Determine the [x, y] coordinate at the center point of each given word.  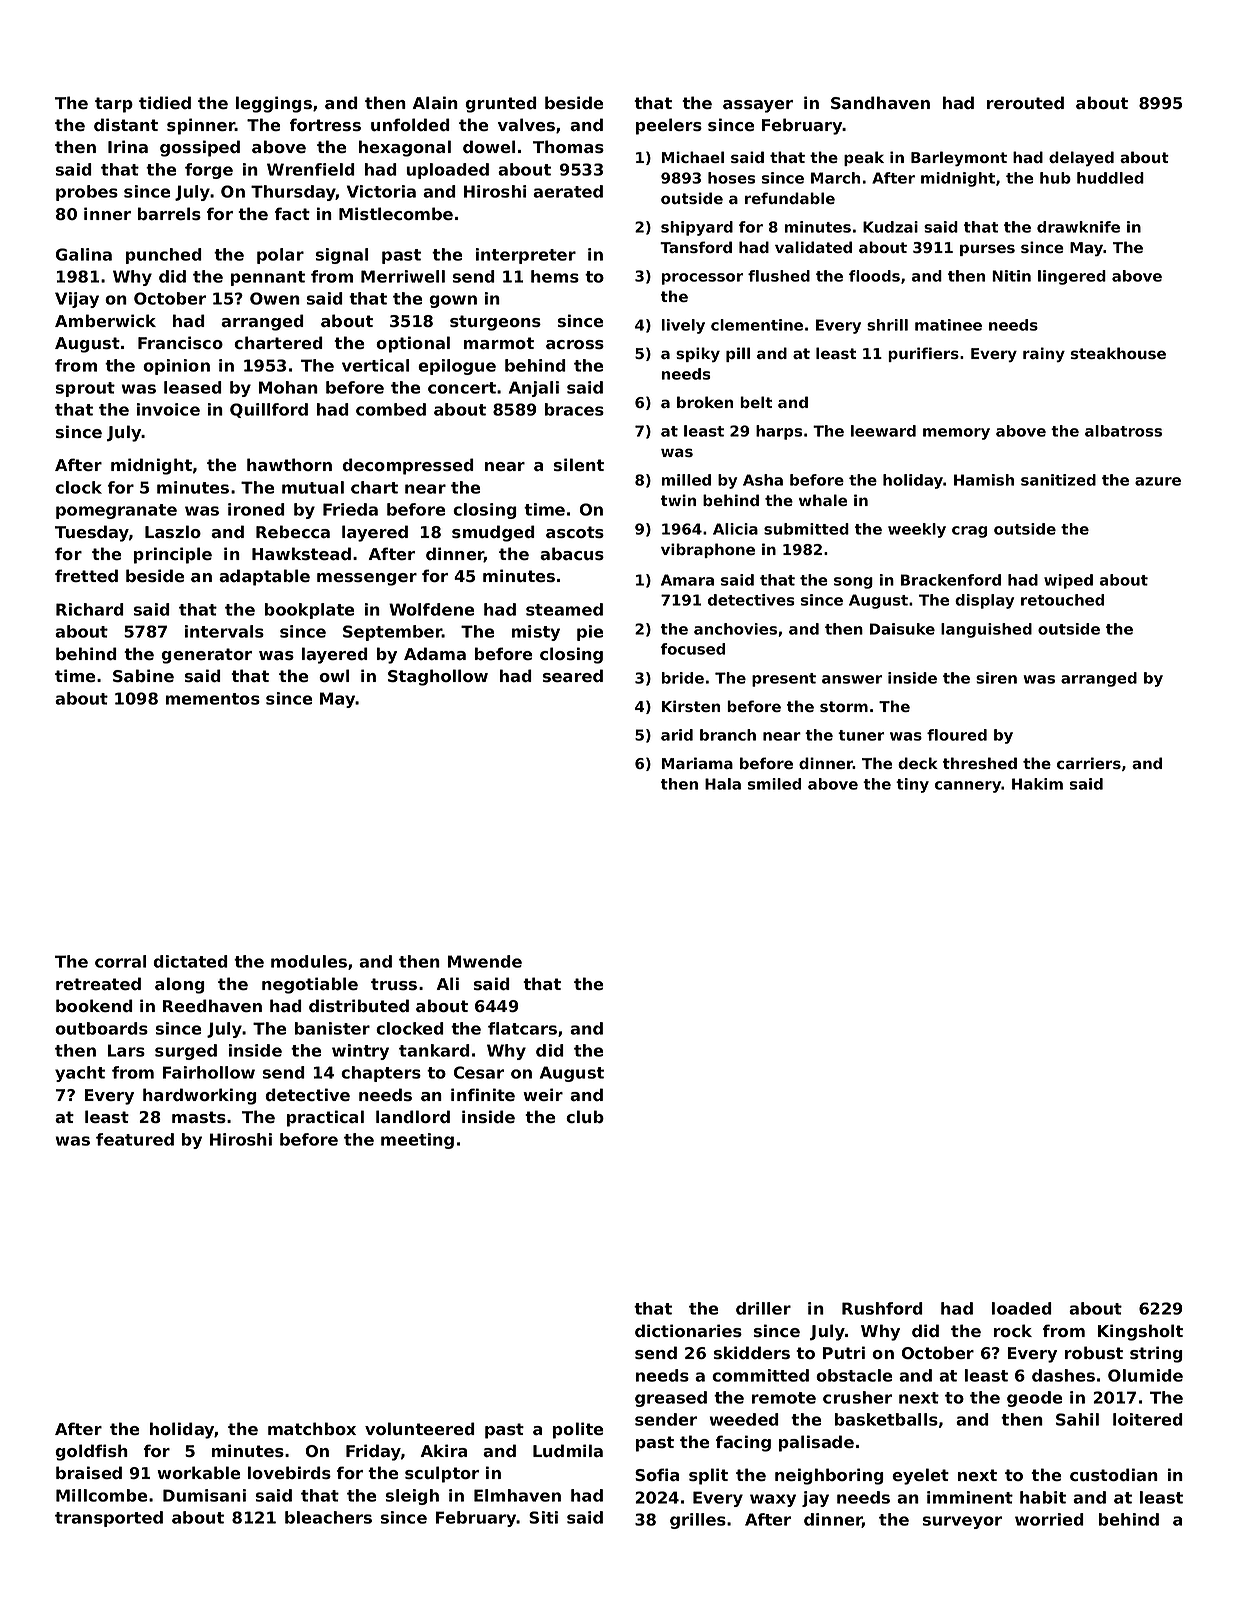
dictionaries [688, 1330]
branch [728, 735]
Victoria [381, 191]
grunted [501, 104]
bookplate [309, 611]
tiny [912, 785]
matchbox [312, 1428]
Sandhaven [880, 102]
